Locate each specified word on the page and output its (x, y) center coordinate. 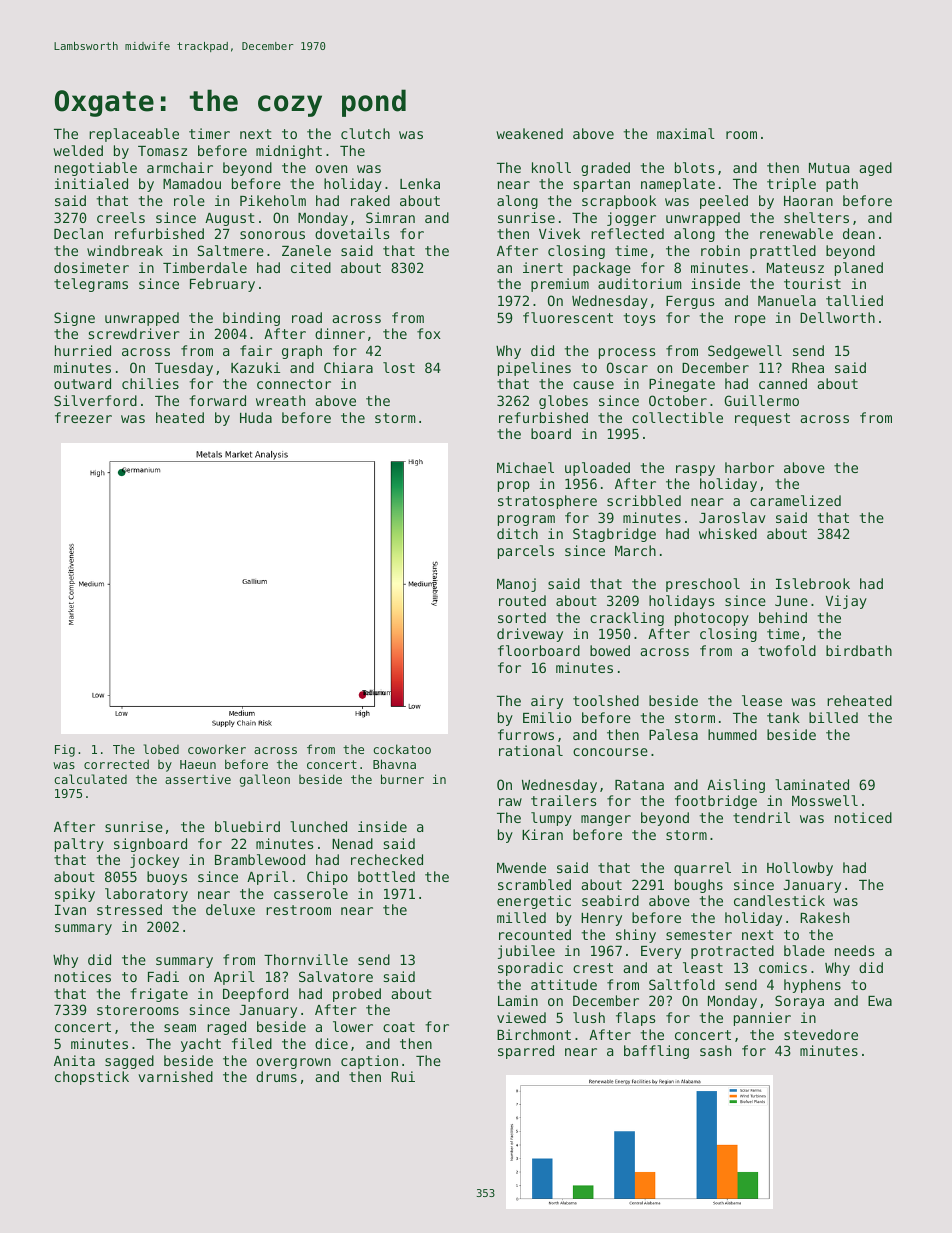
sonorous (272, 235)
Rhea (808, 367)
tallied (854, 300)
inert (543, 267)
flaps (635, 1019)
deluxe (230, 909)
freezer (83, 417)
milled (521, 917)
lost (399, 367)
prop (514, 486)
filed (252, 1043)
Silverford (95, 400)
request (762, 419)
